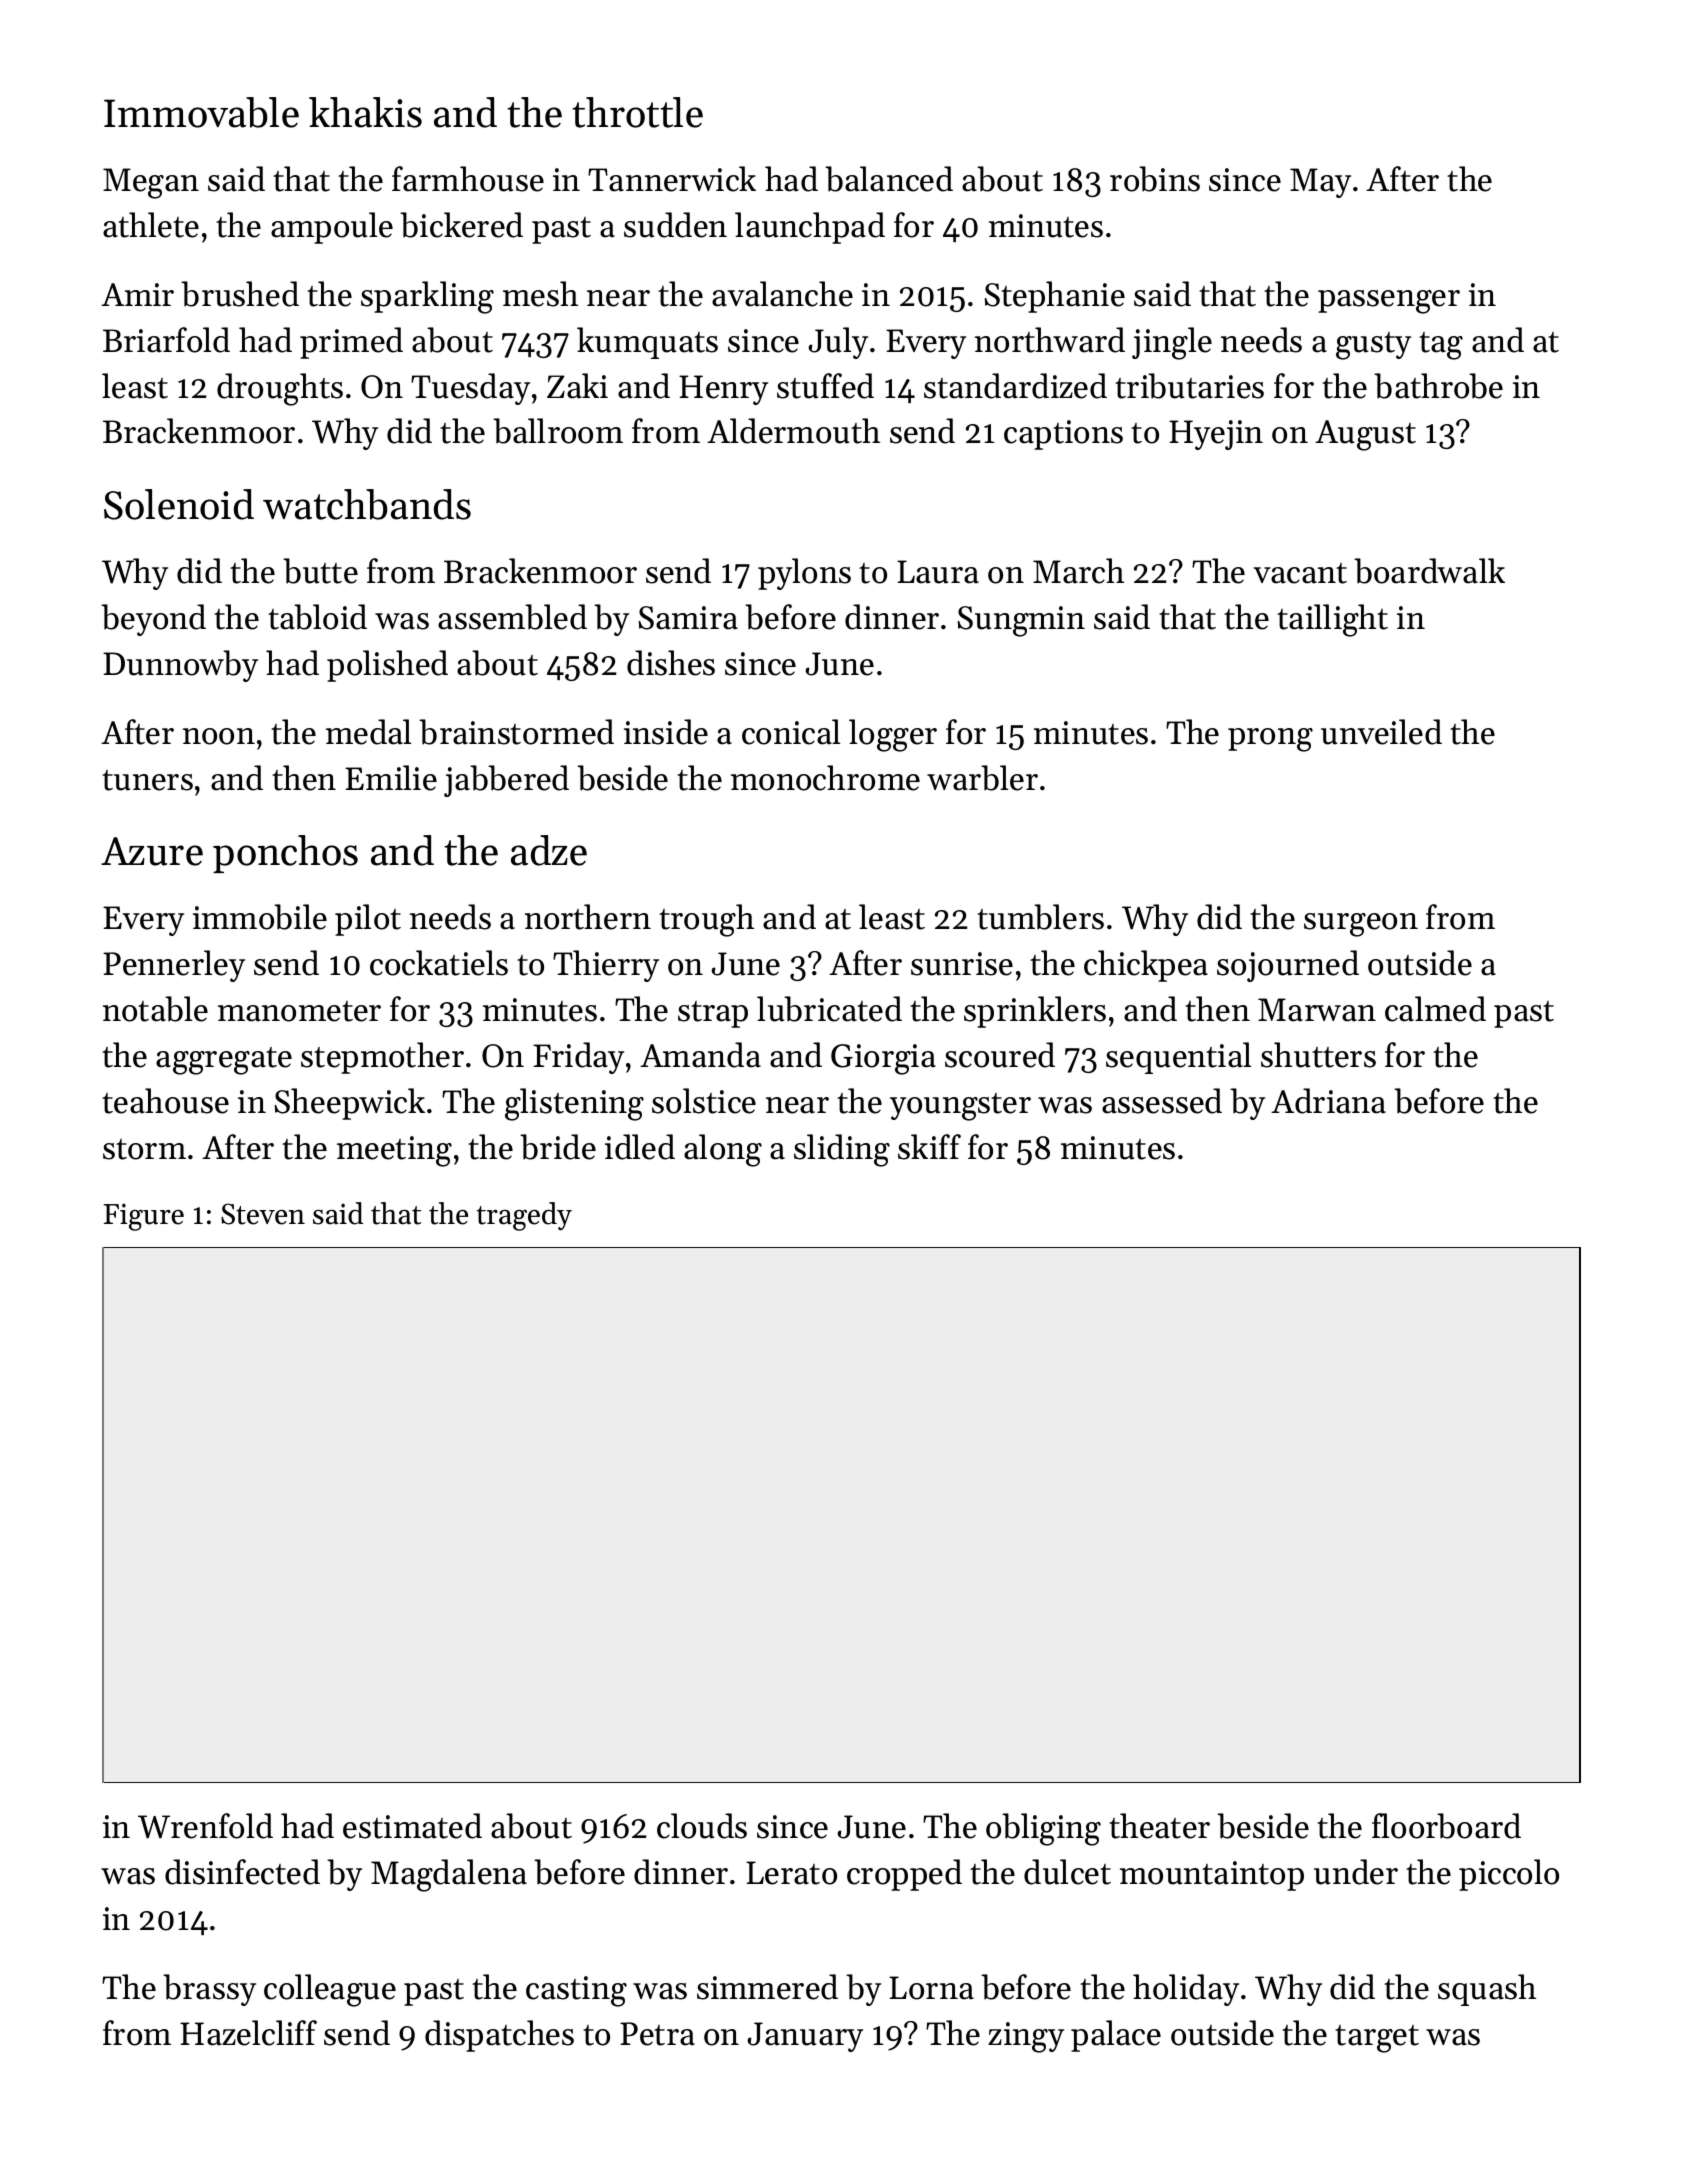 This page has height=2178, width=1683. Describe the element at coordinates (829, 1009) in the page. I see `lubricated` at that location.
